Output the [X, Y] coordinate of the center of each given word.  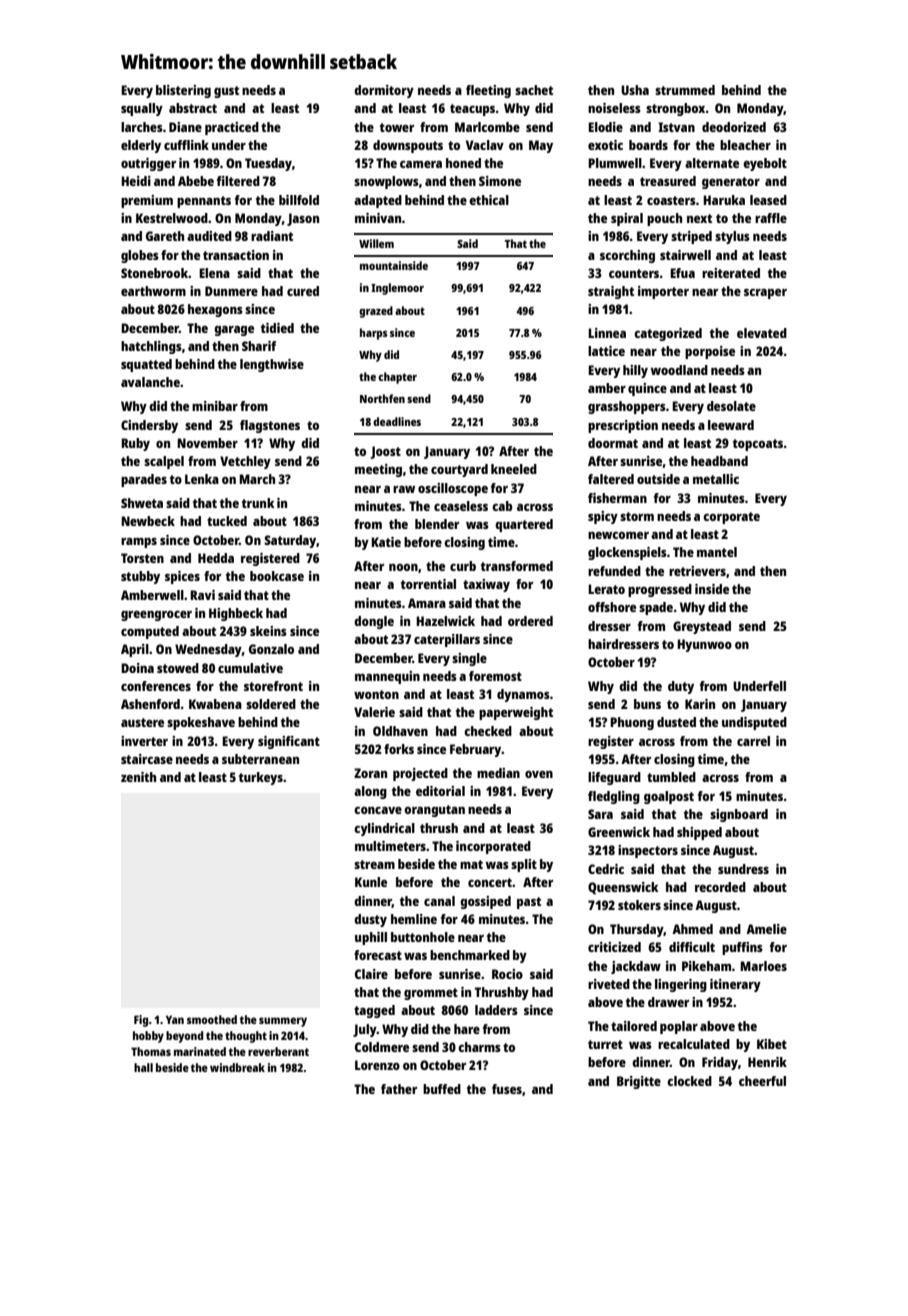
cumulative [250, 668]
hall [143, 1067]
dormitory [384, 91]
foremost [495, 676]
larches [142, 127]
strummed [685, 90]
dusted [676, 722]
